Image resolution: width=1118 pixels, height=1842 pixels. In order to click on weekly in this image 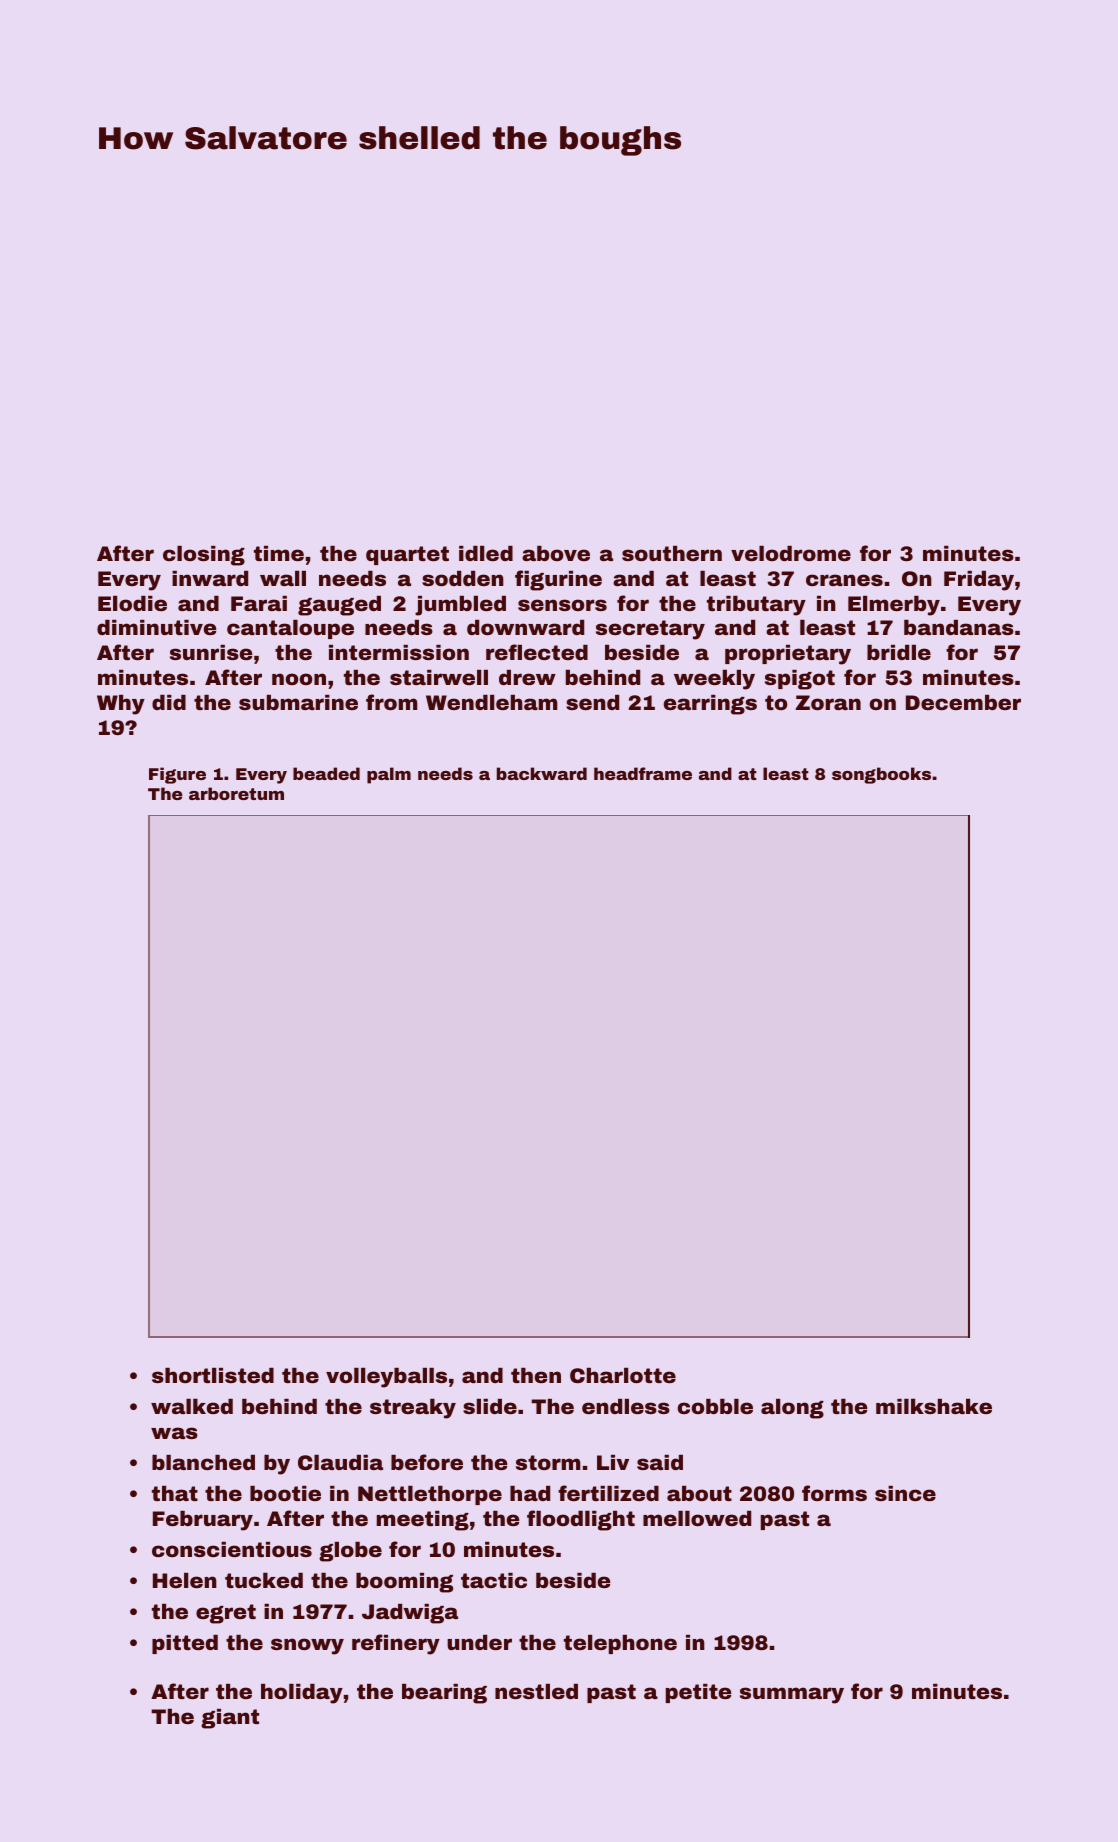, I will do `click(714, 679)`.
